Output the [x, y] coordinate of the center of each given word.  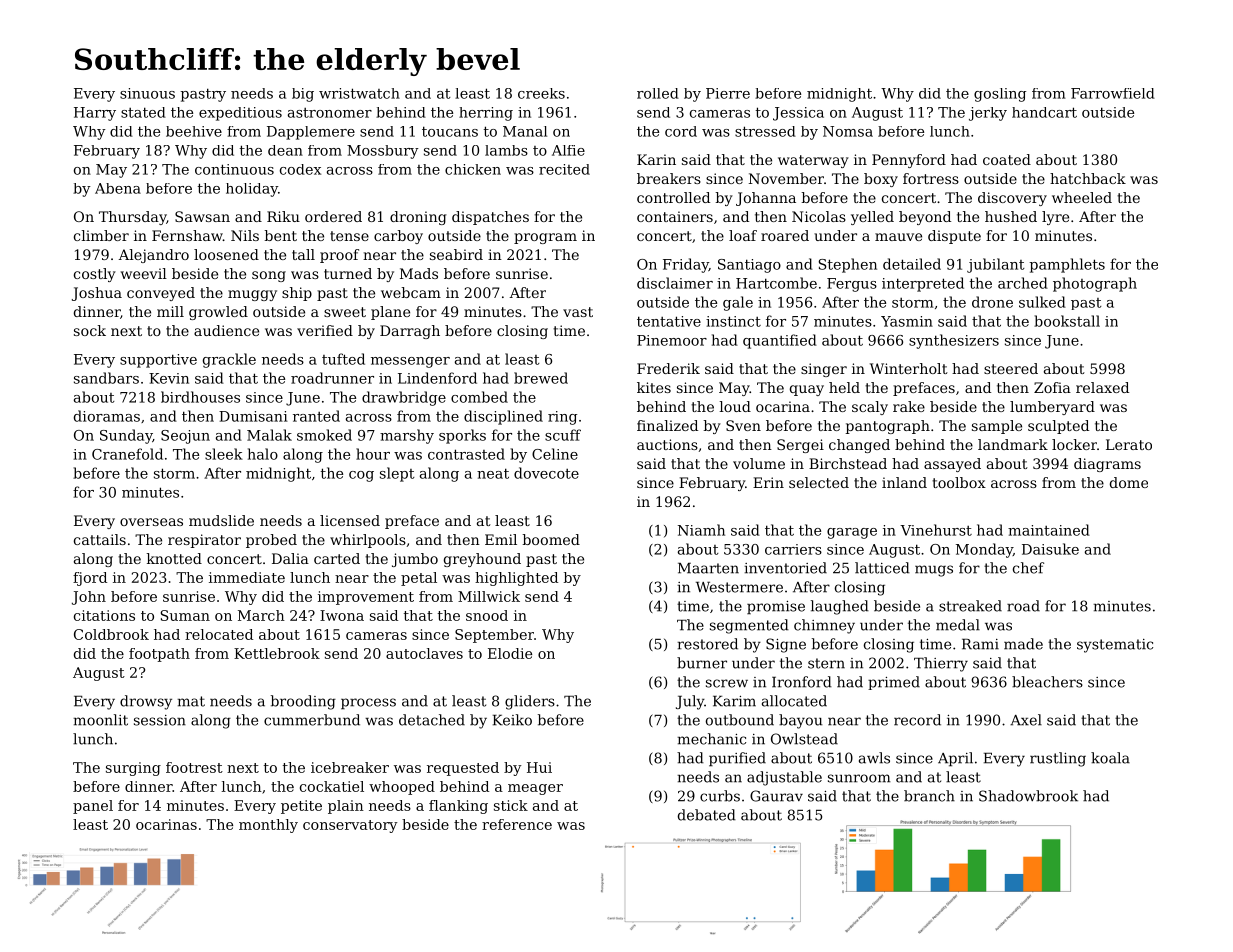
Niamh [701, 530]
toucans [450, 131]
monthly [268, 826]
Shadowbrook [1028, 796]
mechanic [712, 739]
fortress [931, 178]
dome [1129, 482]
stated [143, 112]
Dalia [290, 558]
